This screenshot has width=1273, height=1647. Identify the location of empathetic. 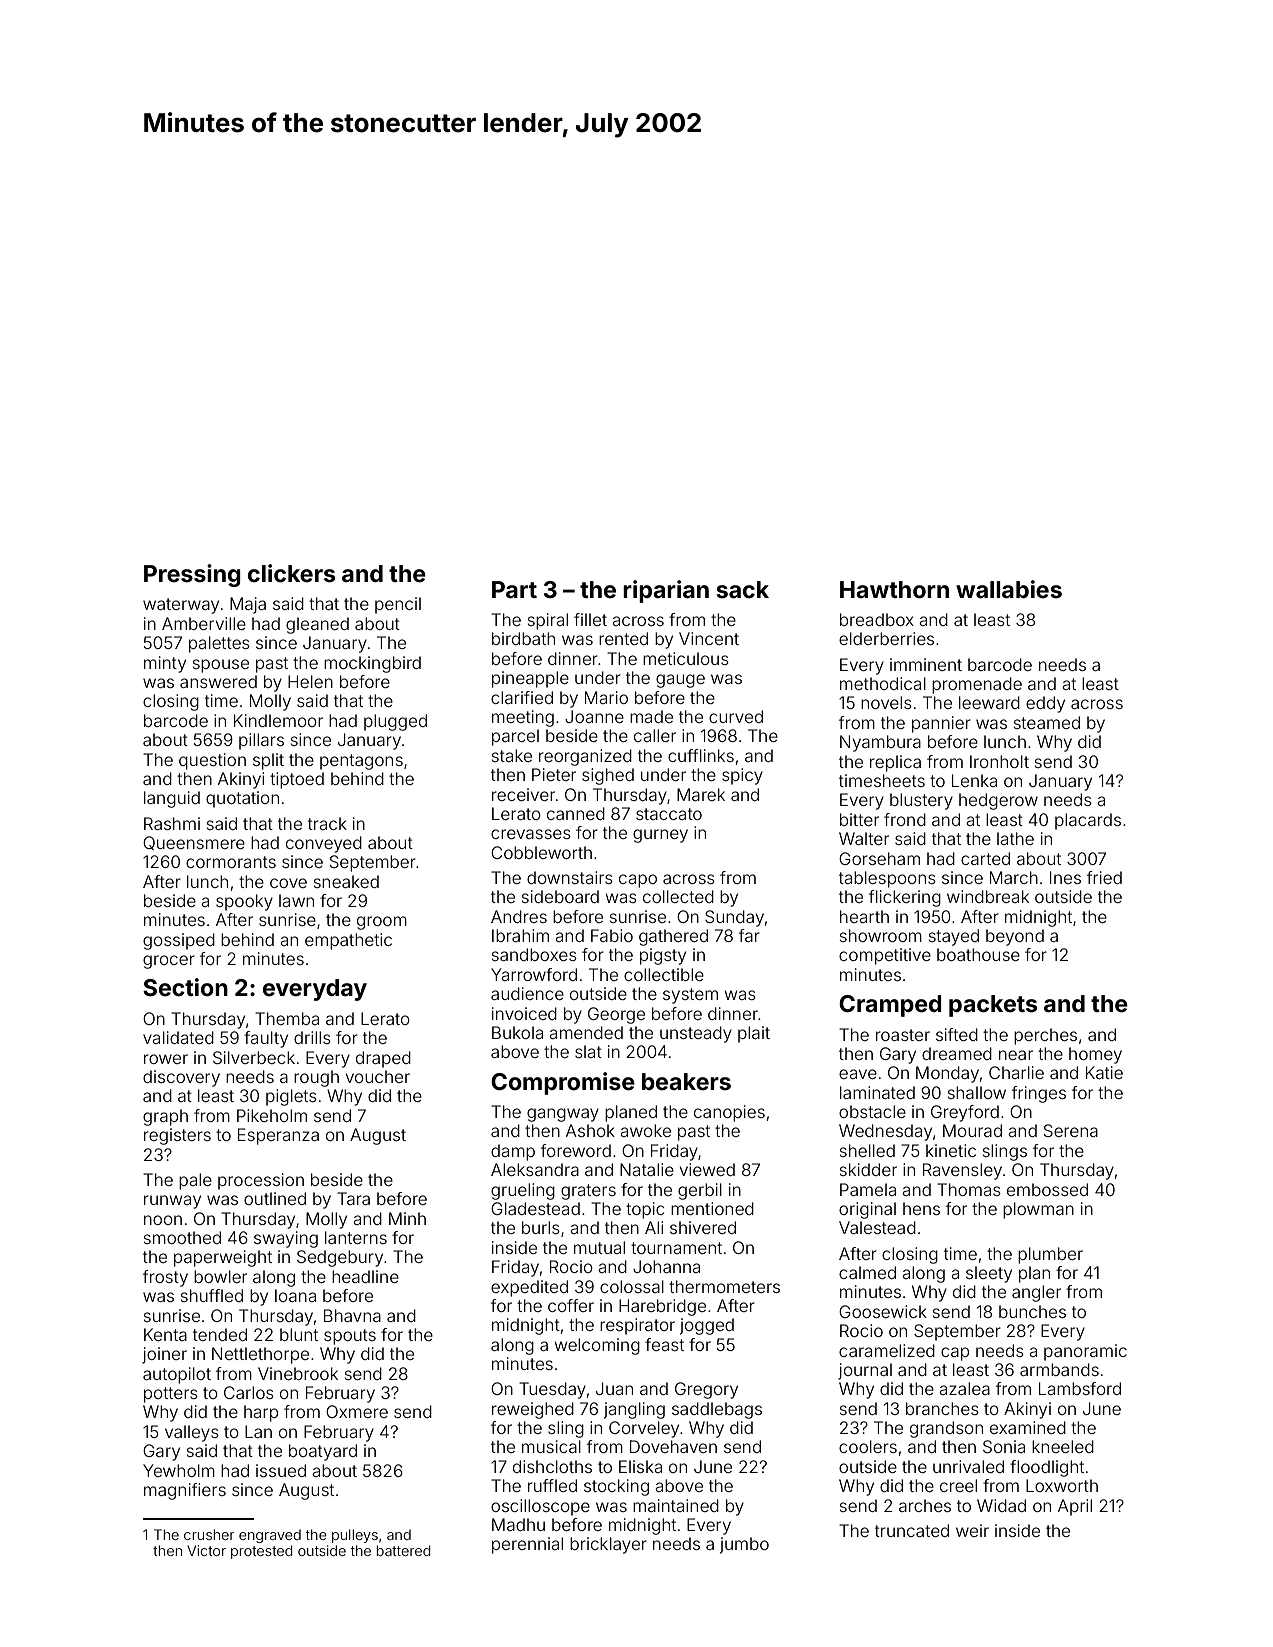
(348, 941).
